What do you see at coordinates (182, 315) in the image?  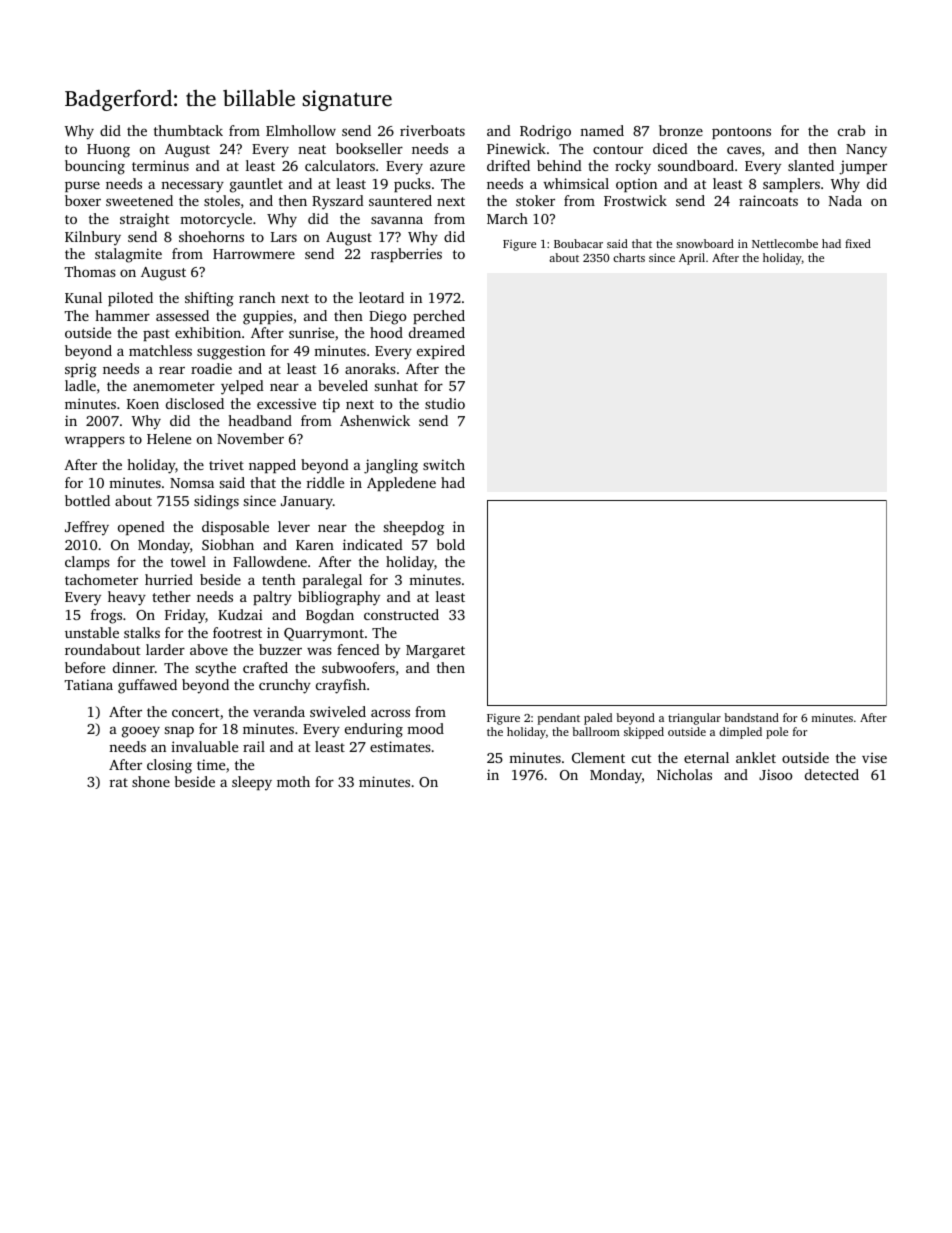 I see `assessed` at bounding box center [182, 315].
